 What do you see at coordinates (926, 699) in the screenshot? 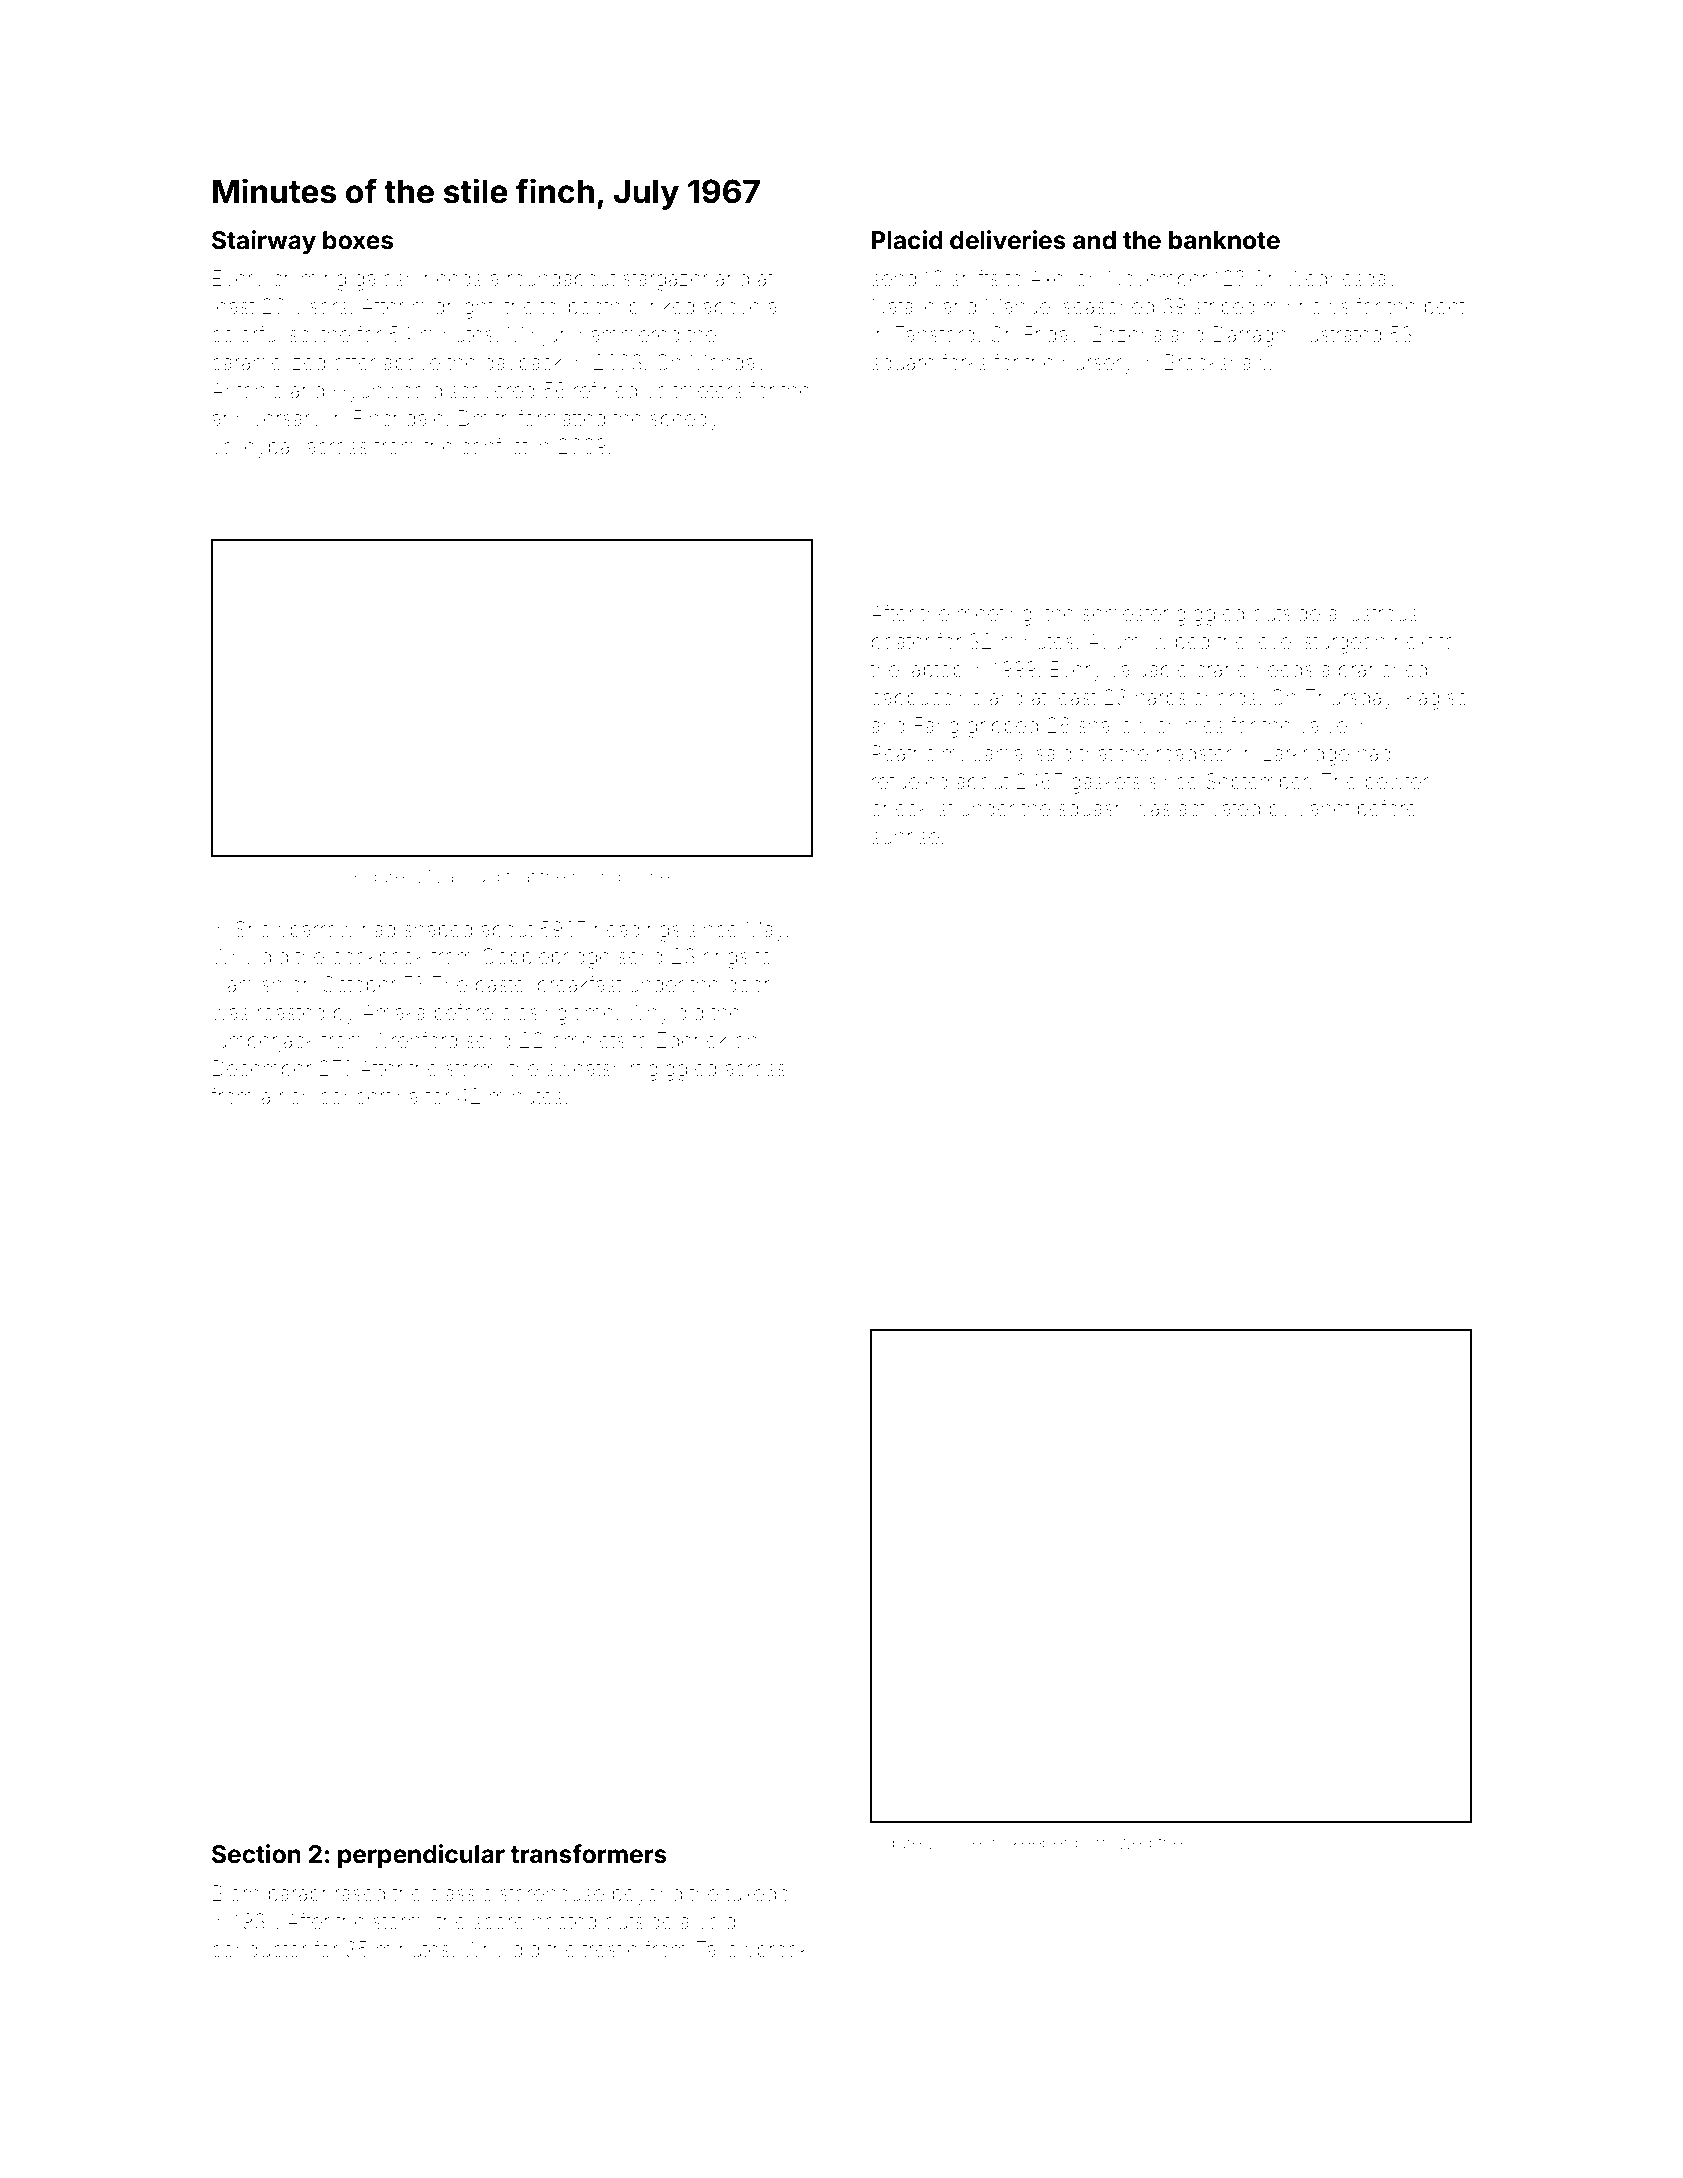
I see `cappuccino` at bounding box center [926, 699].
